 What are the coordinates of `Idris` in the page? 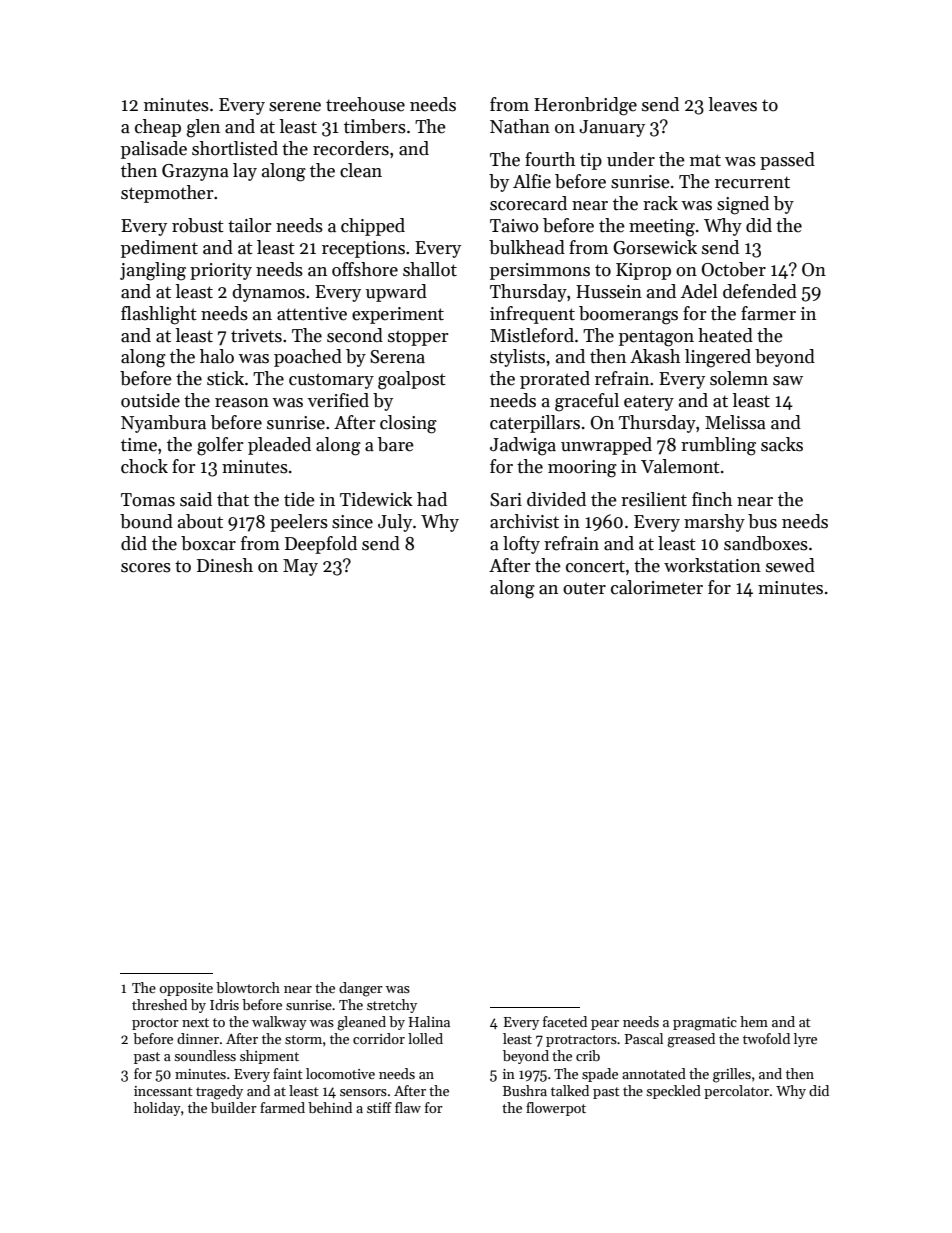 It's located at (224, 1004).
